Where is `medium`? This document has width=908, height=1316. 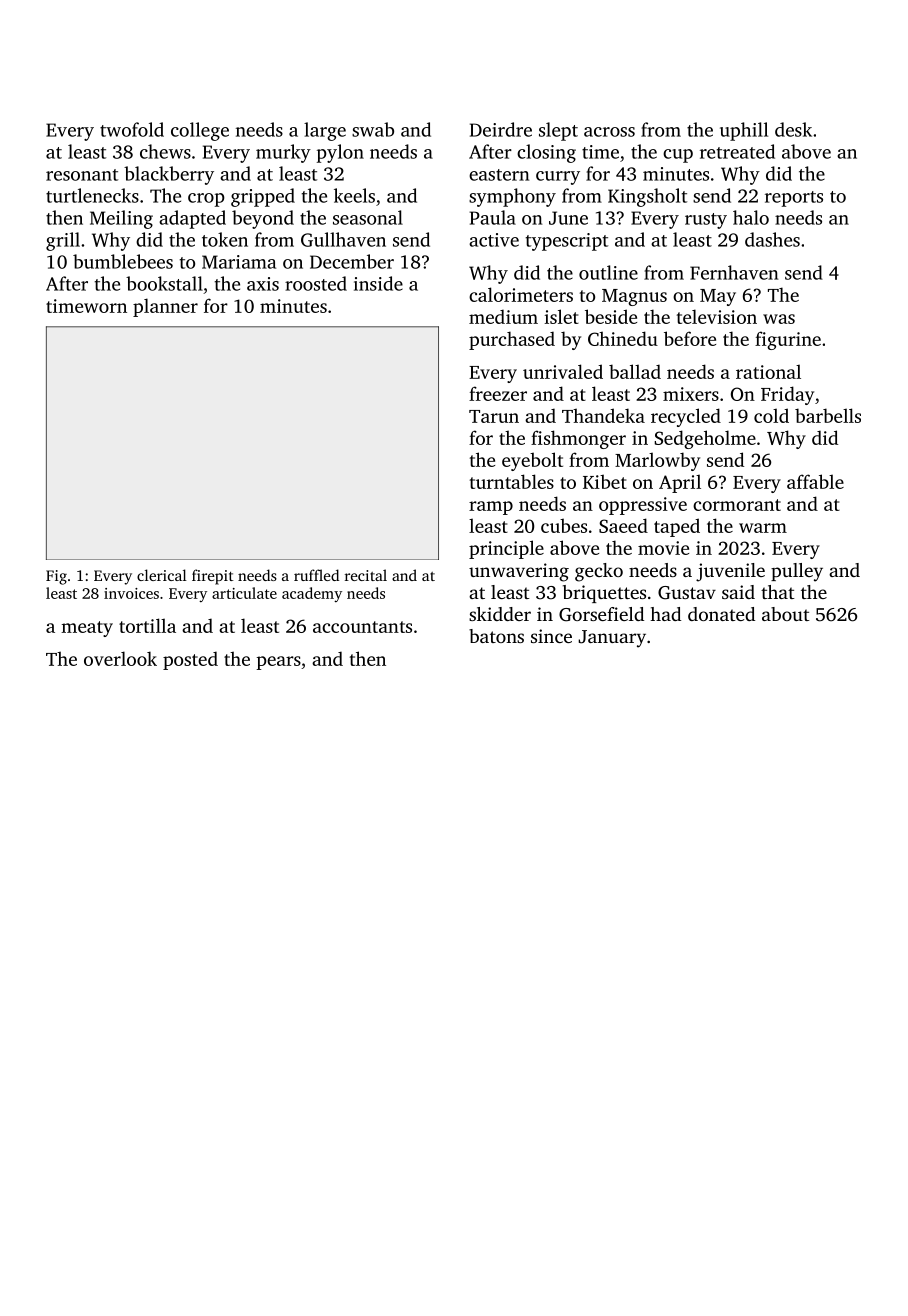 medium is located at coordinates (503, 316).
